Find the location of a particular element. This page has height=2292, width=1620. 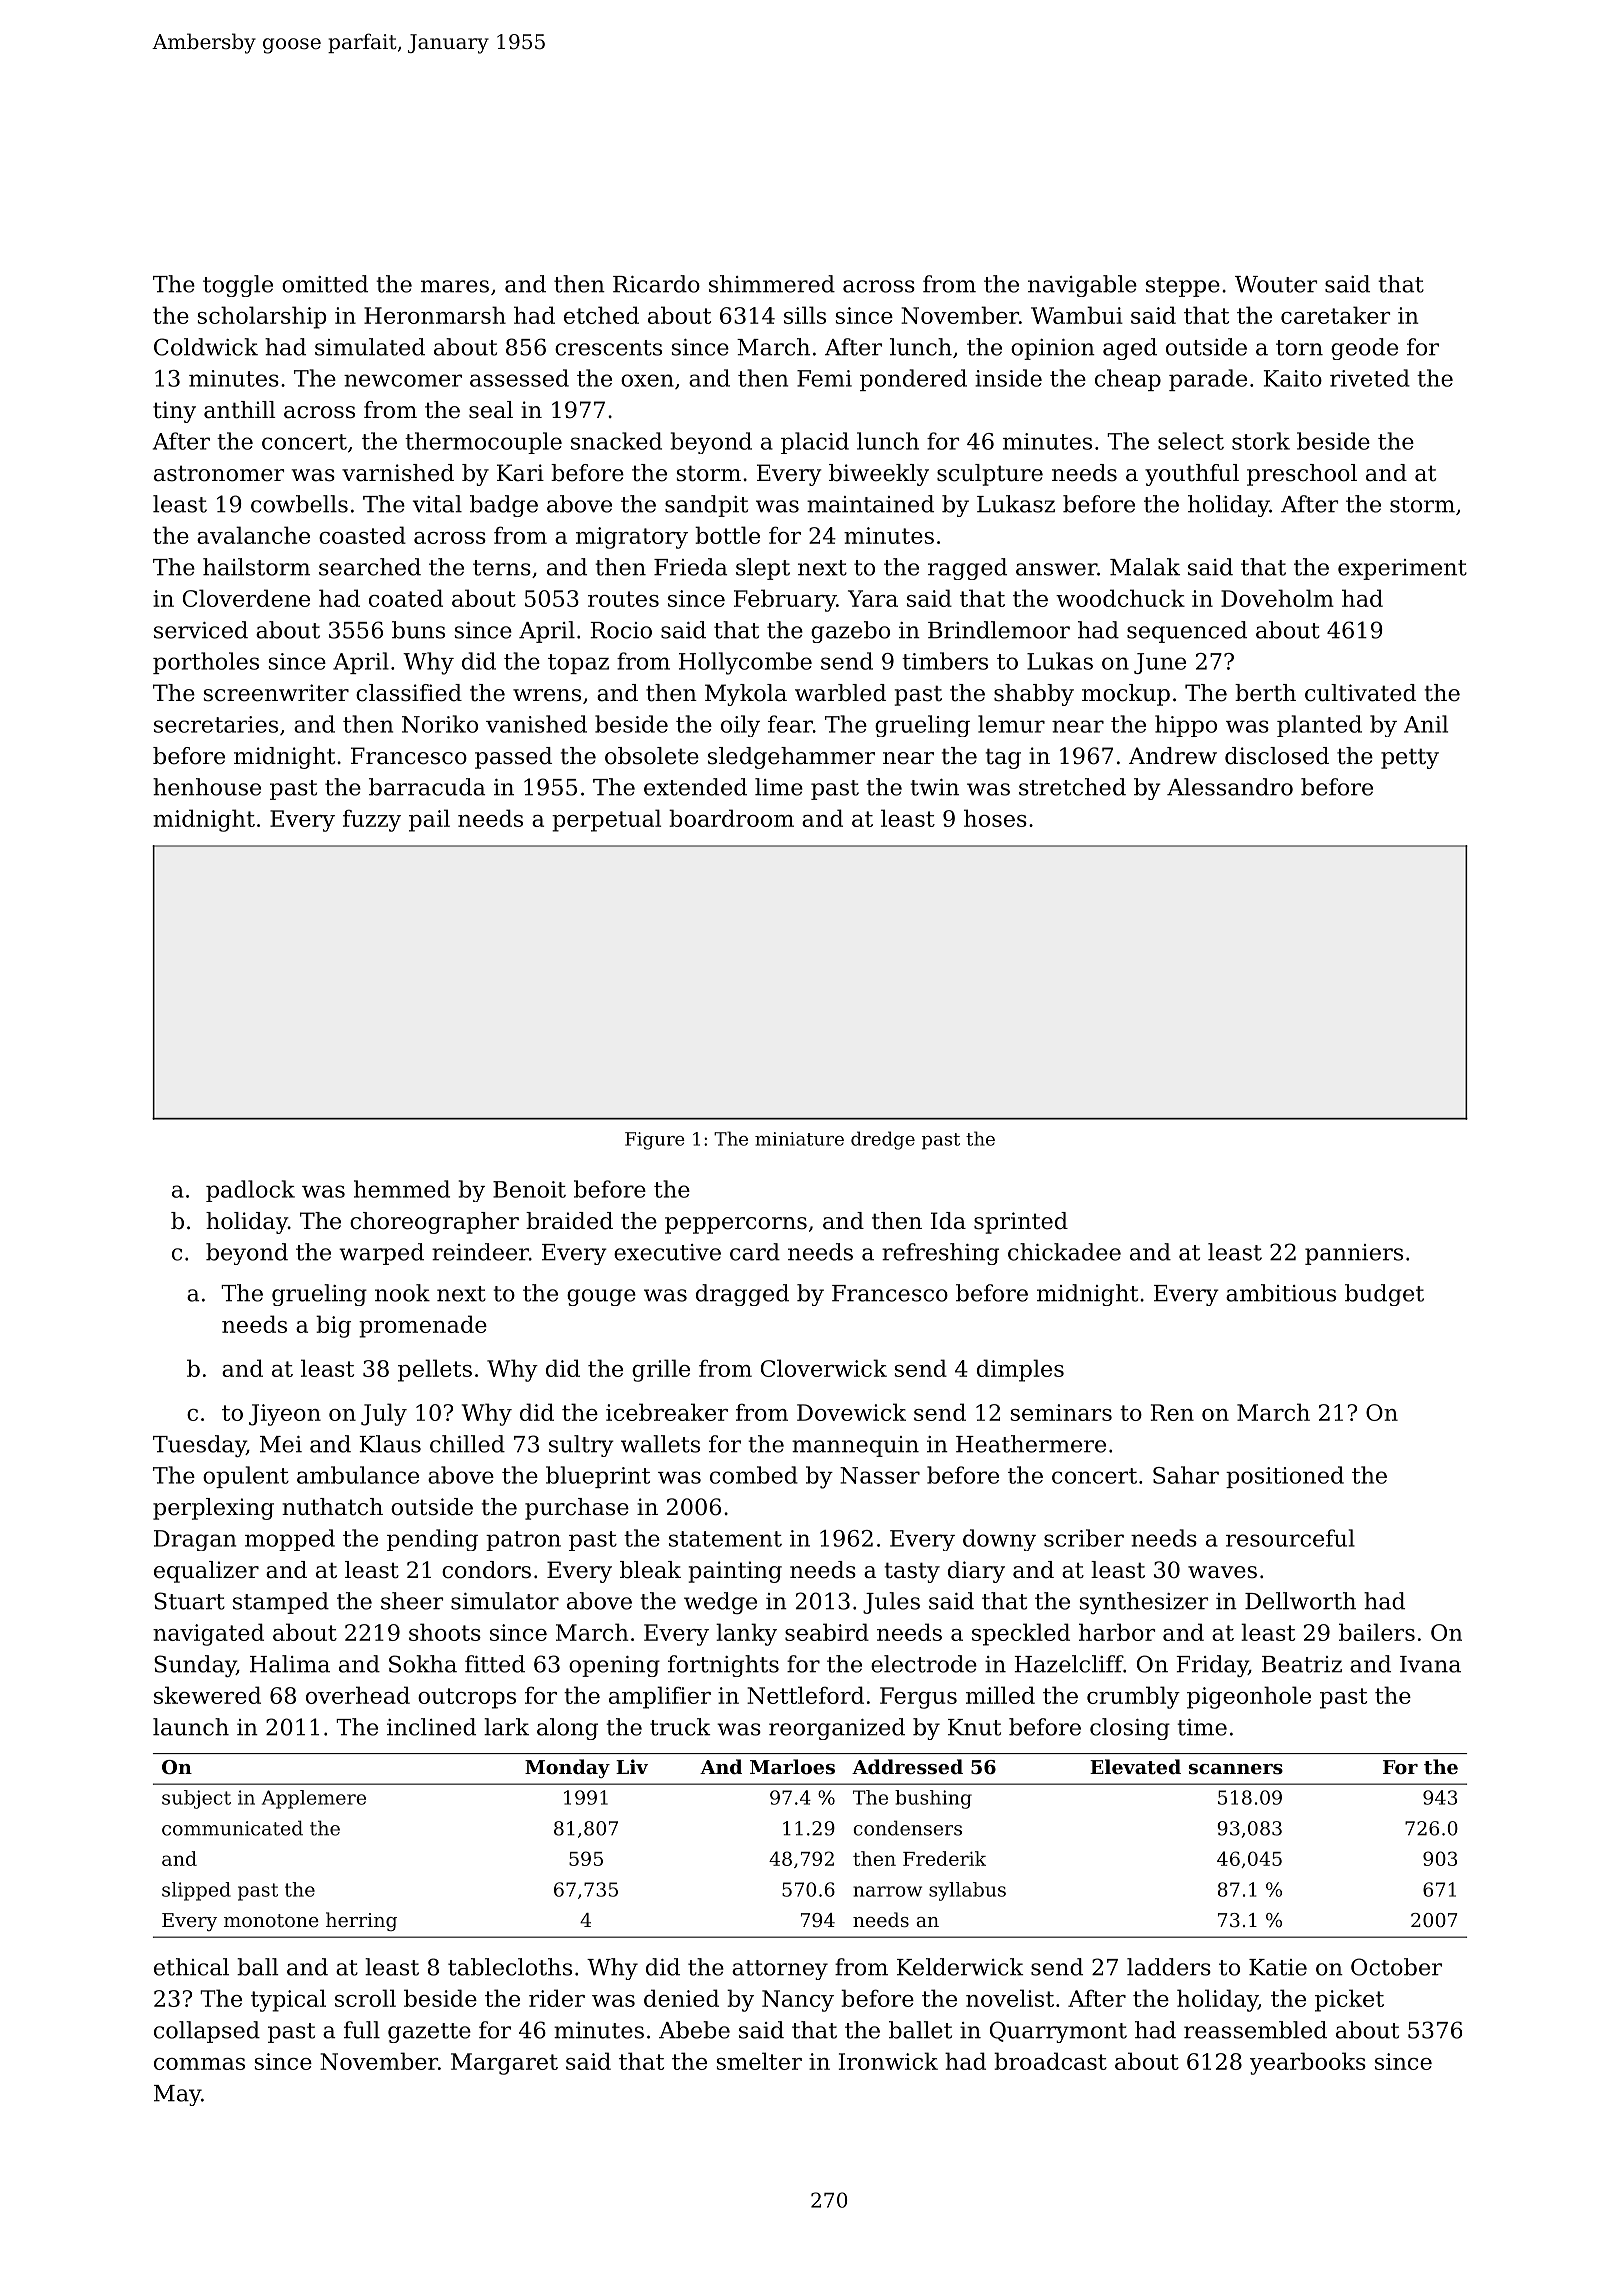

statement is located at coordinates (725, 1539).
